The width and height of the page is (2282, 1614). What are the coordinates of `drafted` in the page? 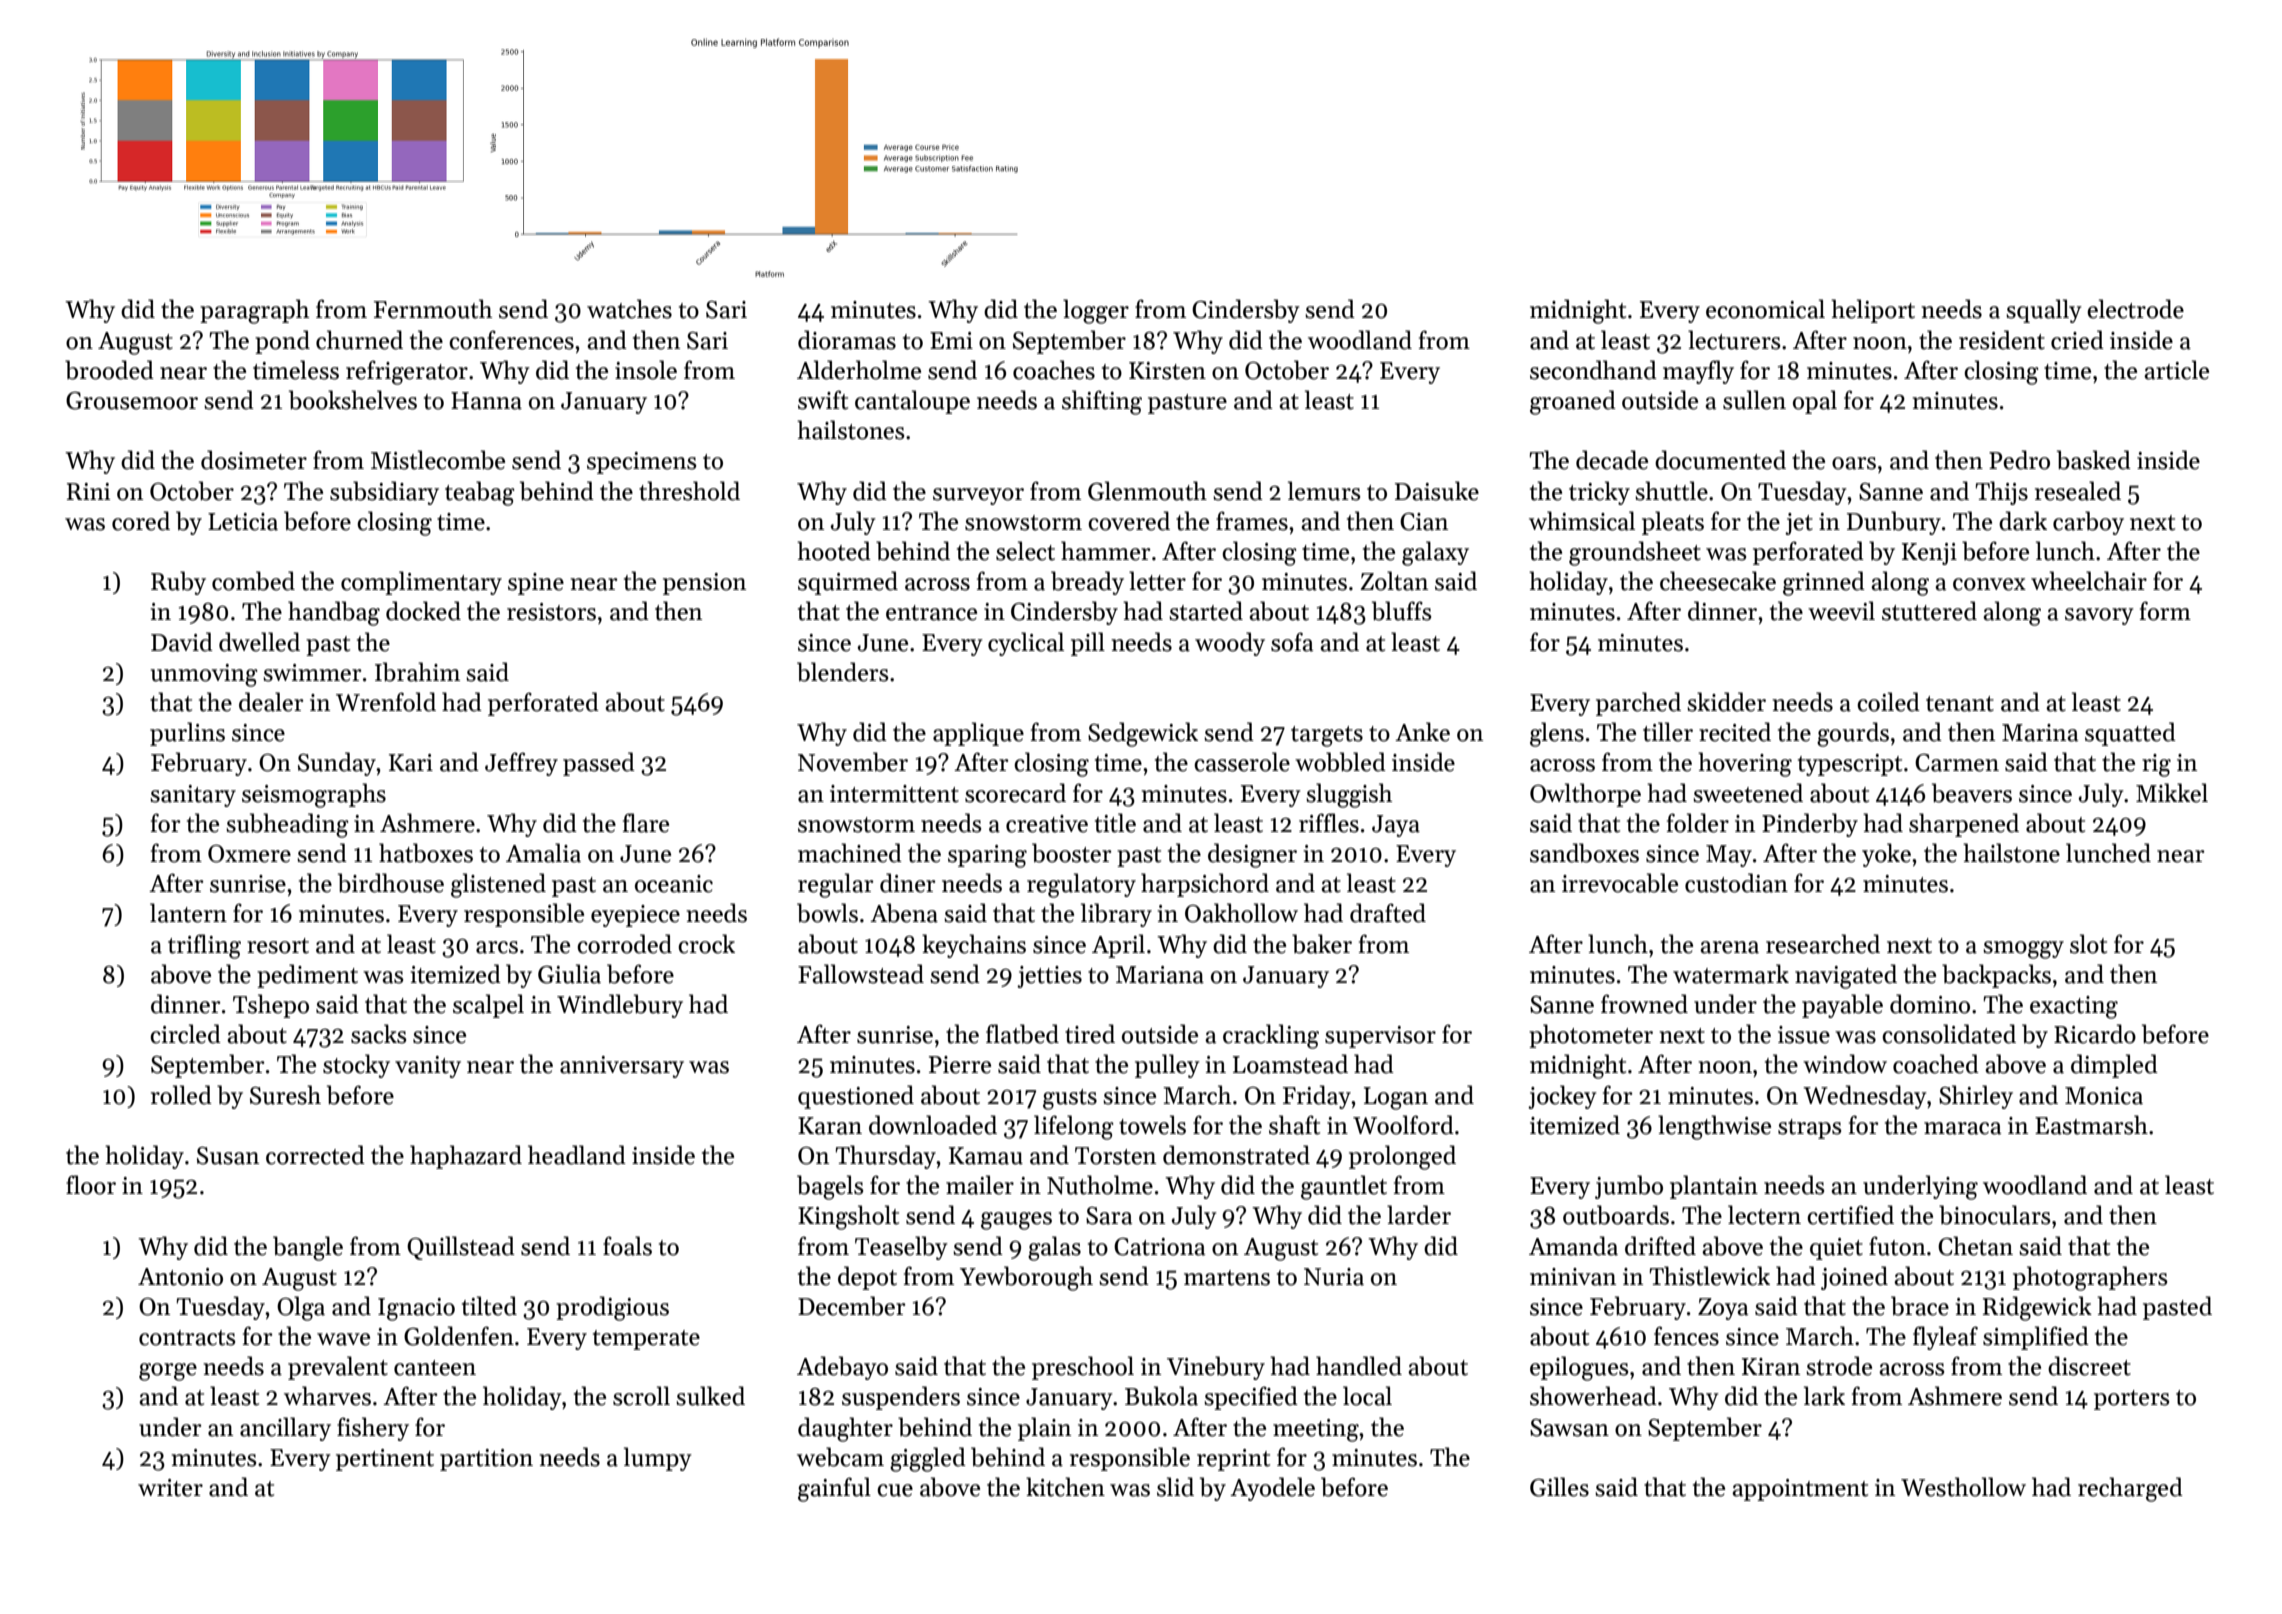 It's located at (1388, 913).
